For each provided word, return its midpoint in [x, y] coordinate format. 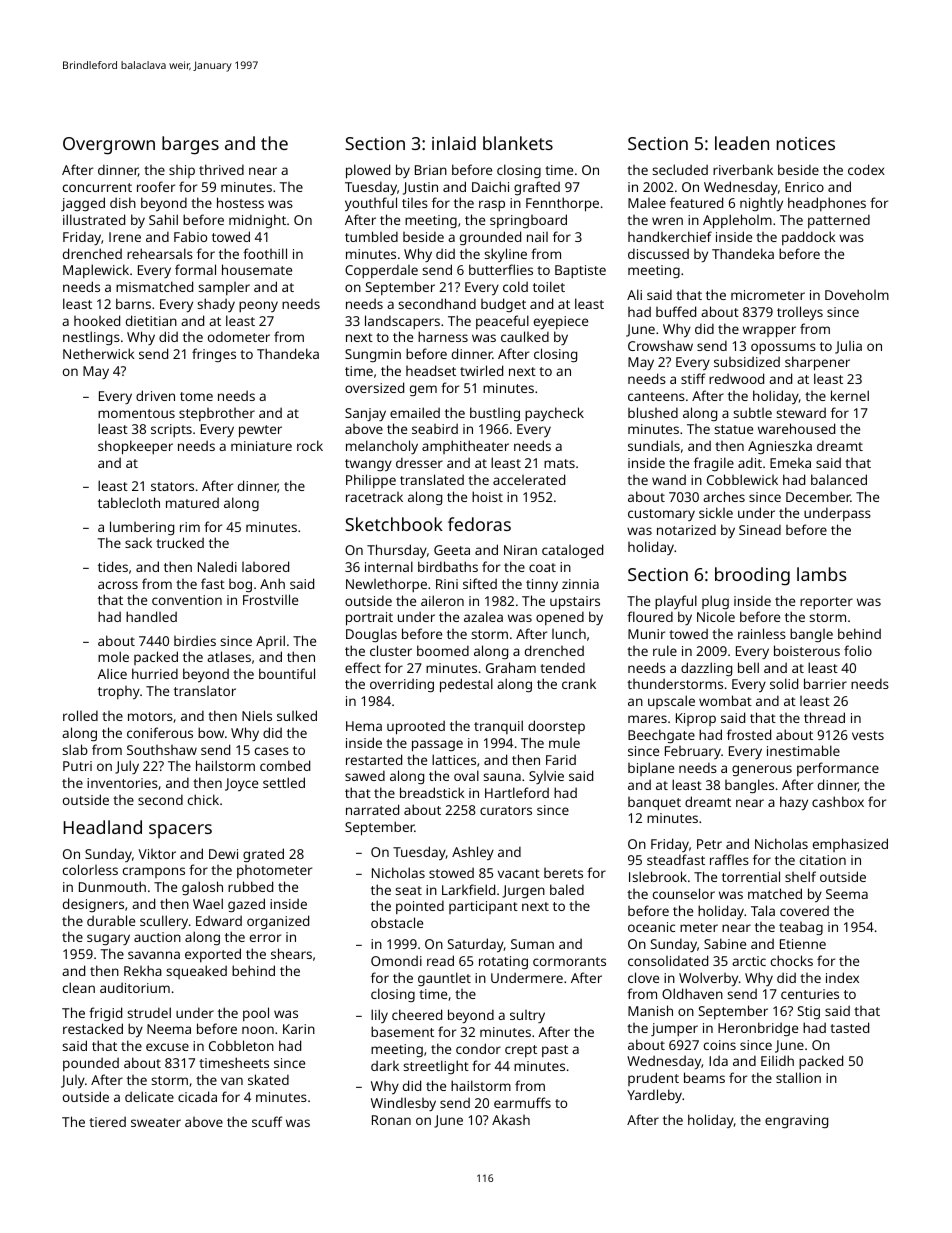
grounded [490, 238]
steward [801, 412]
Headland [102, 827]
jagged [83, 204]
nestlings [91, 338]
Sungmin [373, 355]
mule [564, 743]
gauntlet [444, 979]
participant [483, 907]
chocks [792, 960]
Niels [257, 715]
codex [866, 169]
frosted [749, 734]
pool [256, 1014]
